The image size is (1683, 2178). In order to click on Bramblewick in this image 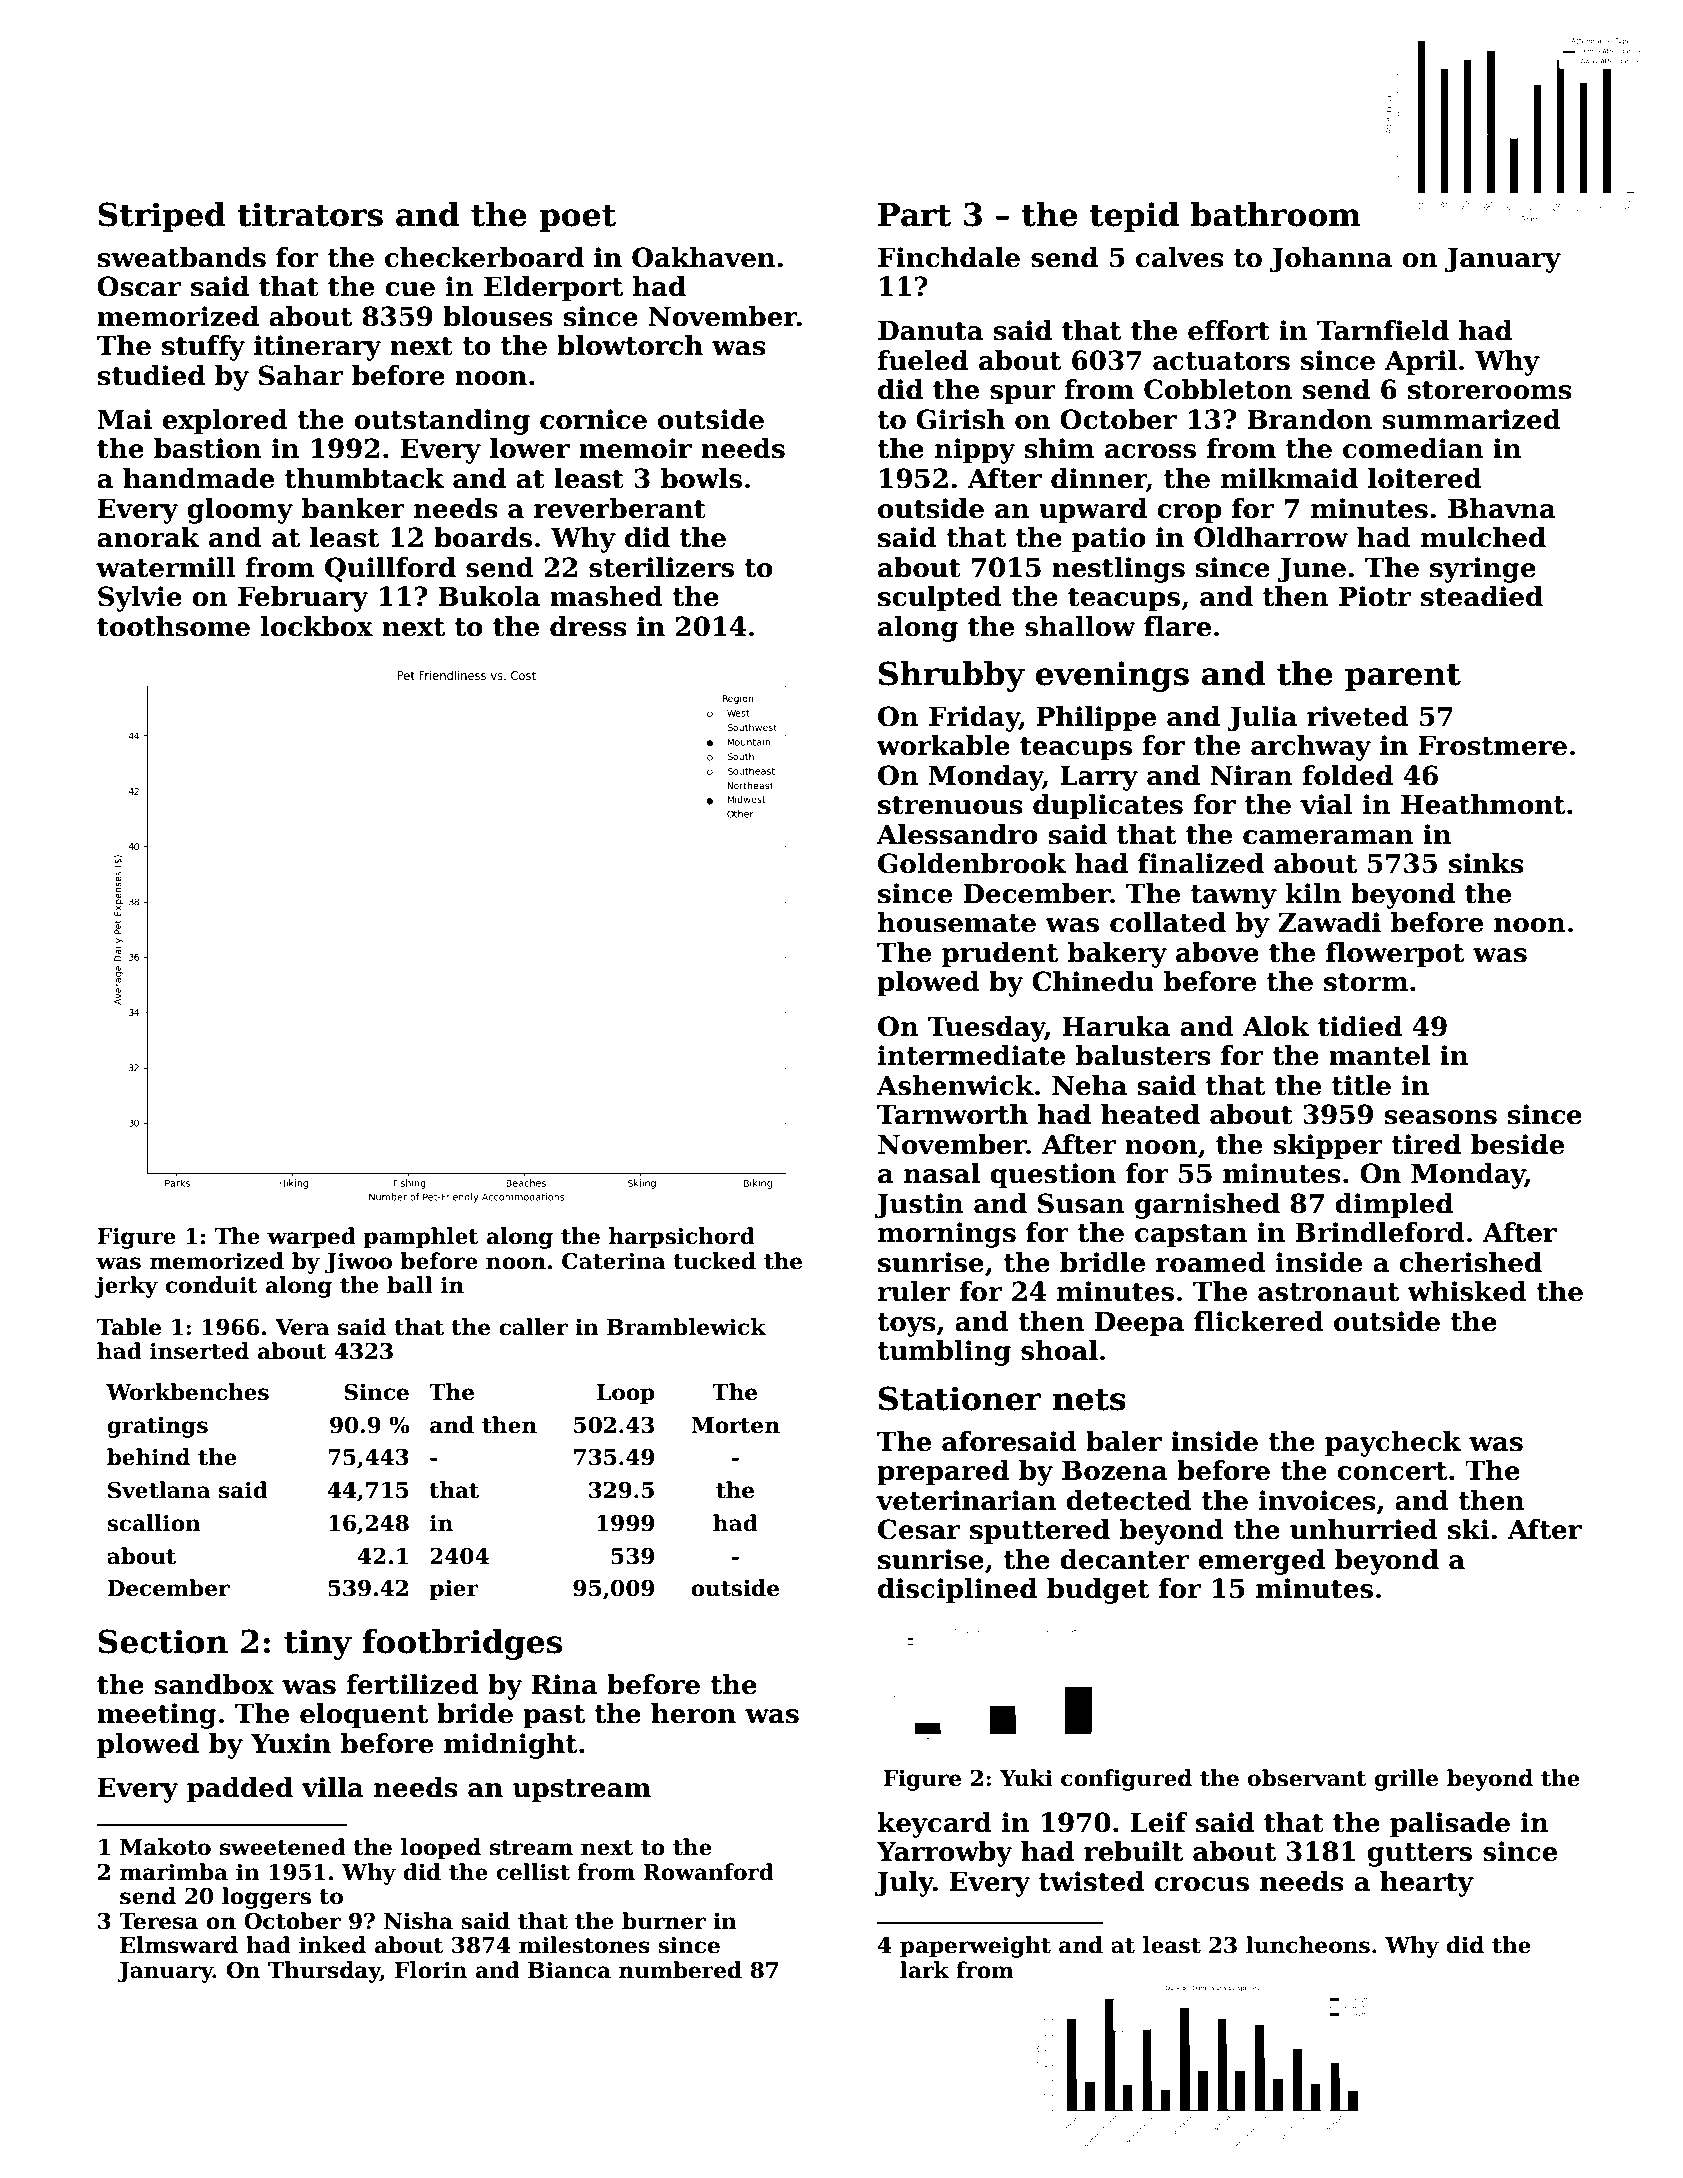, I will do `click(686, 1327)`.
